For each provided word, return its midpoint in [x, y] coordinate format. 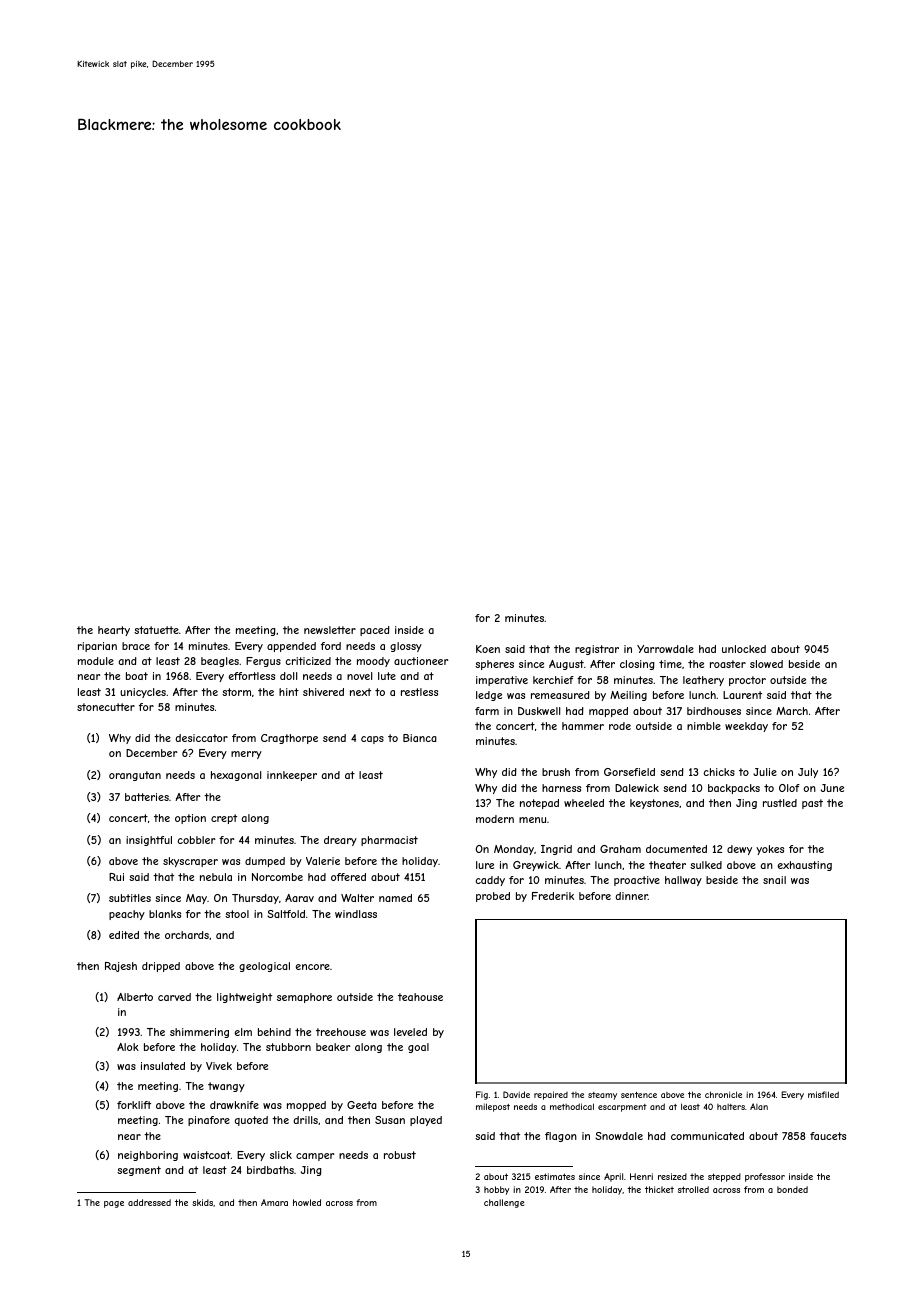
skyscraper [190, 862]
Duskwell [539, 711]
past [812, 804]
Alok [128, 1047]
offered [348, 877]
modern [495, 819]
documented [676, 849]
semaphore [304, 998]
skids [202, 1202]
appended [291, 647]
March [792, 711]
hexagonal [236, 776]
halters [731, 1107]
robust [400, 1155]
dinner [631, 896]
